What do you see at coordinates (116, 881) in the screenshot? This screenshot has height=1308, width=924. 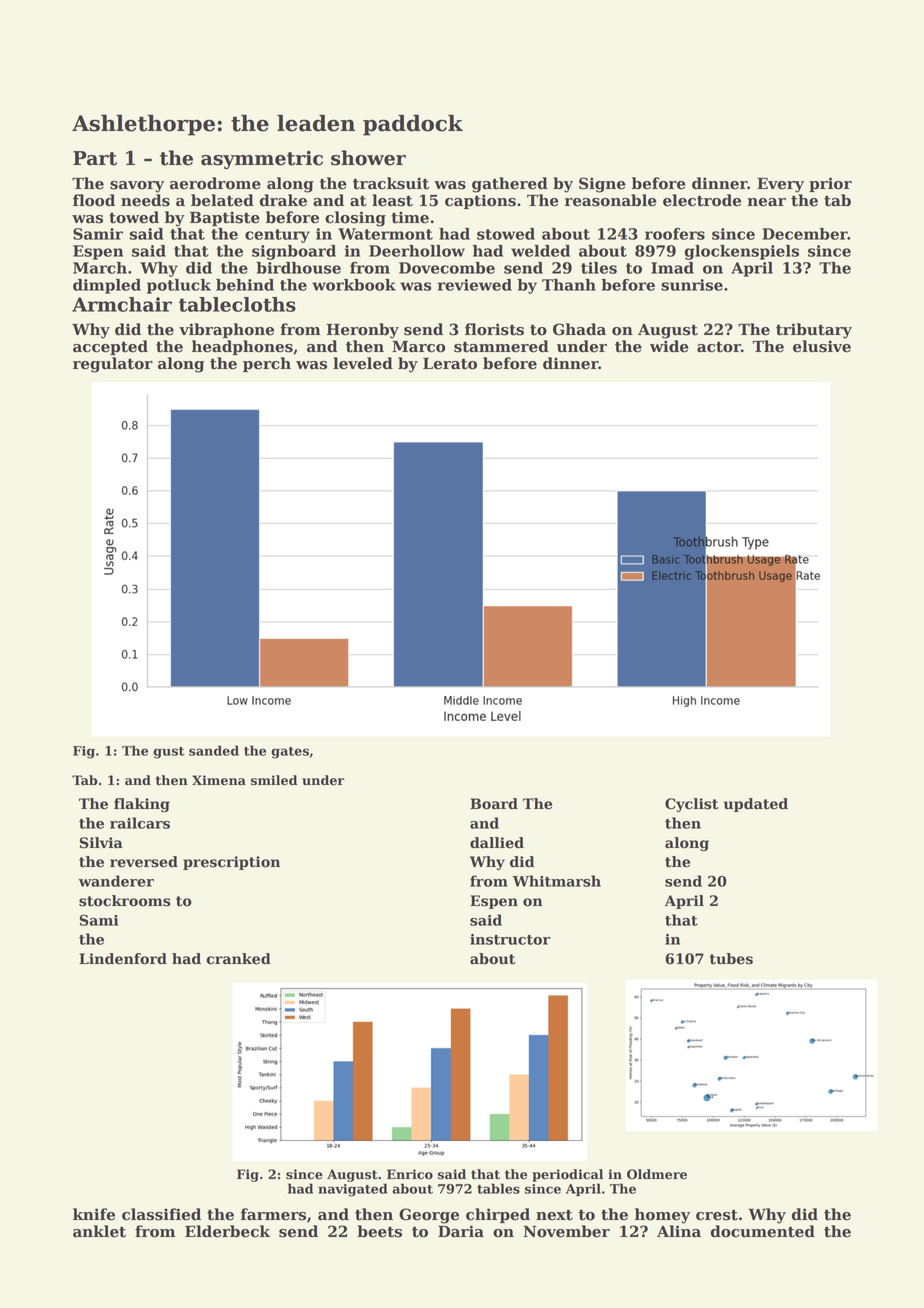 I see `wanderer` at bounding box center [116, 881].
